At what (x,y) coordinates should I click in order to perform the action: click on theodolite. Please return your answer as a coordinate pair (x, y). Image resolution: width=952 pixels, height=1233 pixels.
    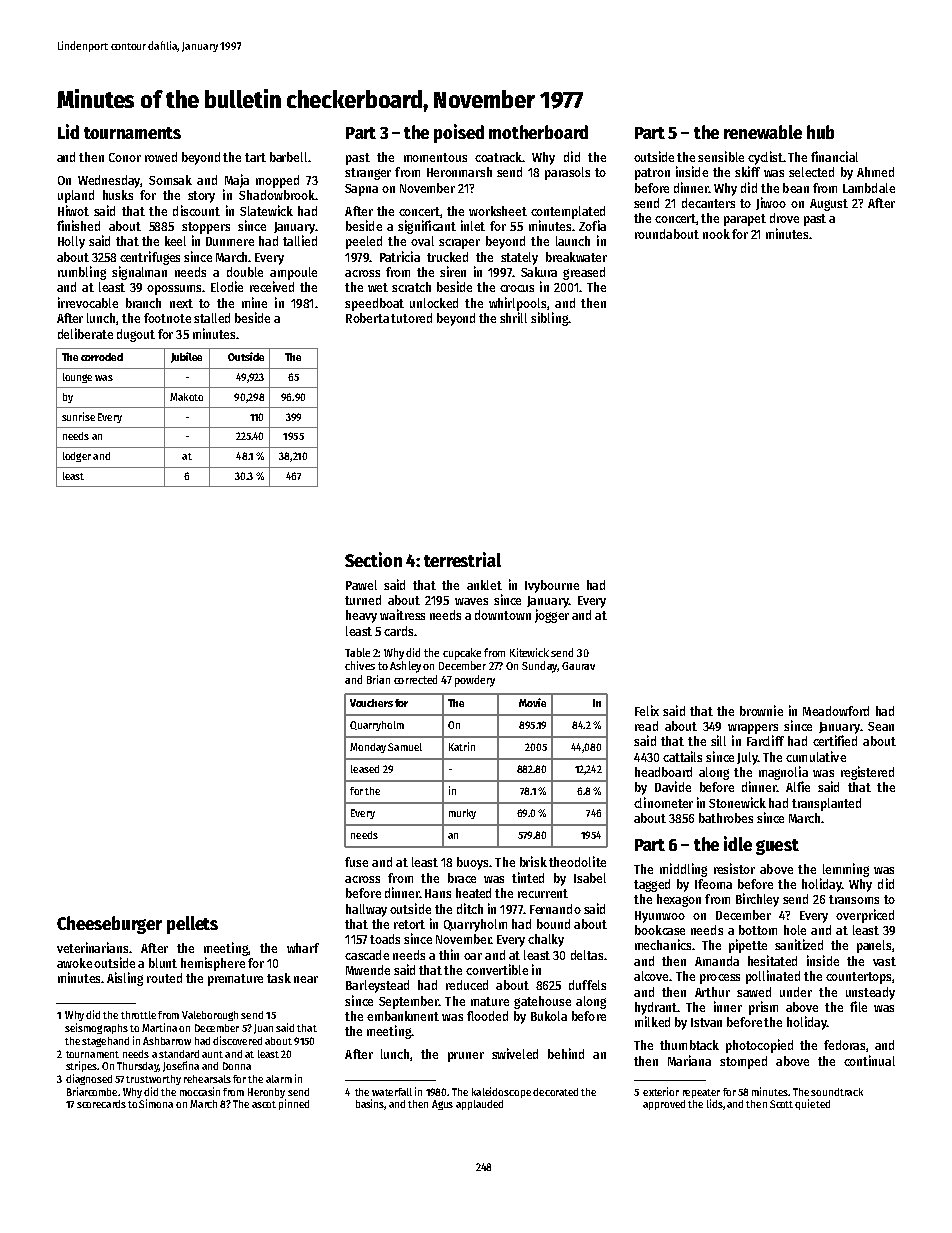
    Looking at the image, I should click on (577, 861).
